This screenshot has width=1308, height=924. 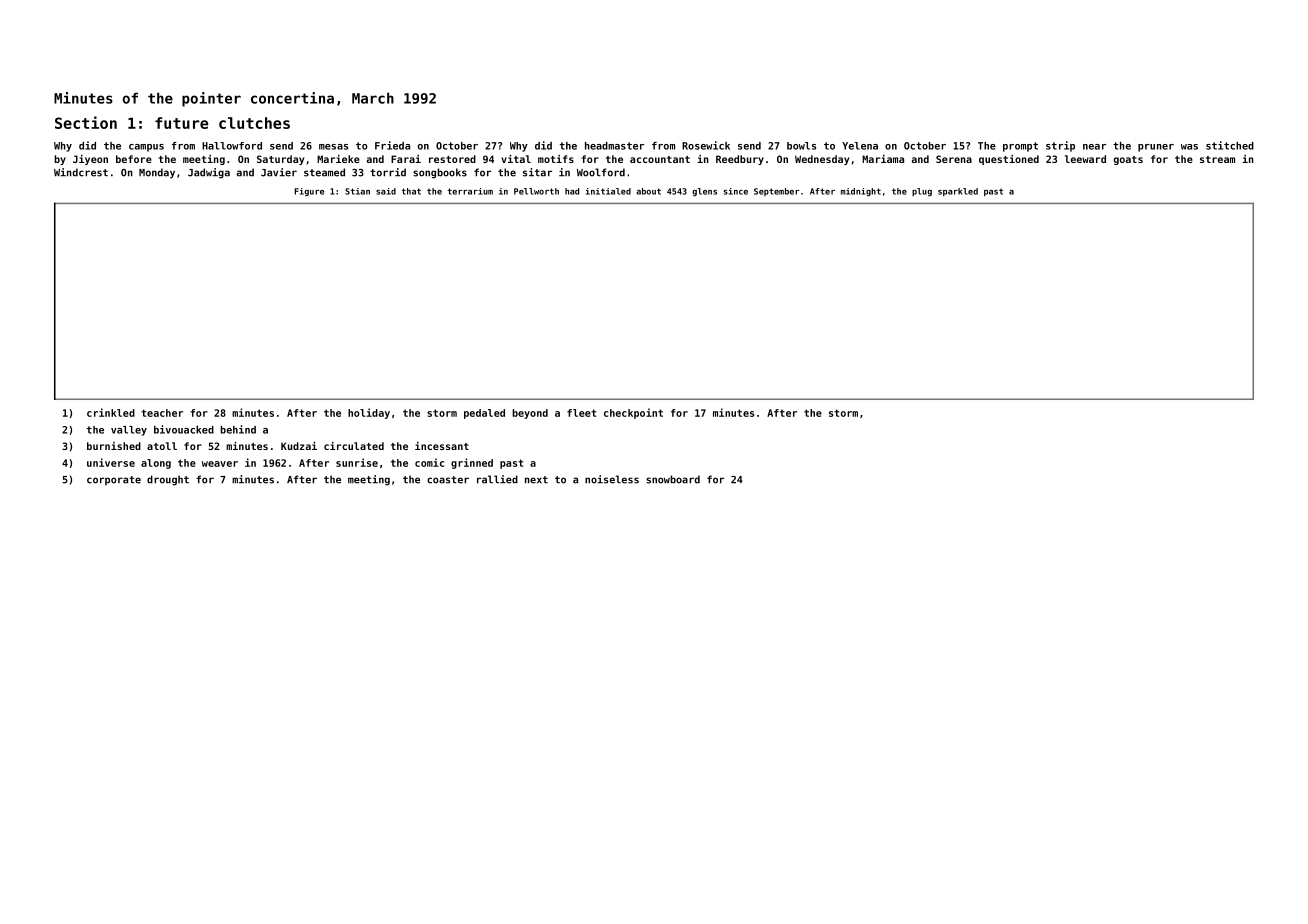 What do you see at coordinates (536, 480) in the screenshot?
I see `next` at bounding box center [536, 480].
